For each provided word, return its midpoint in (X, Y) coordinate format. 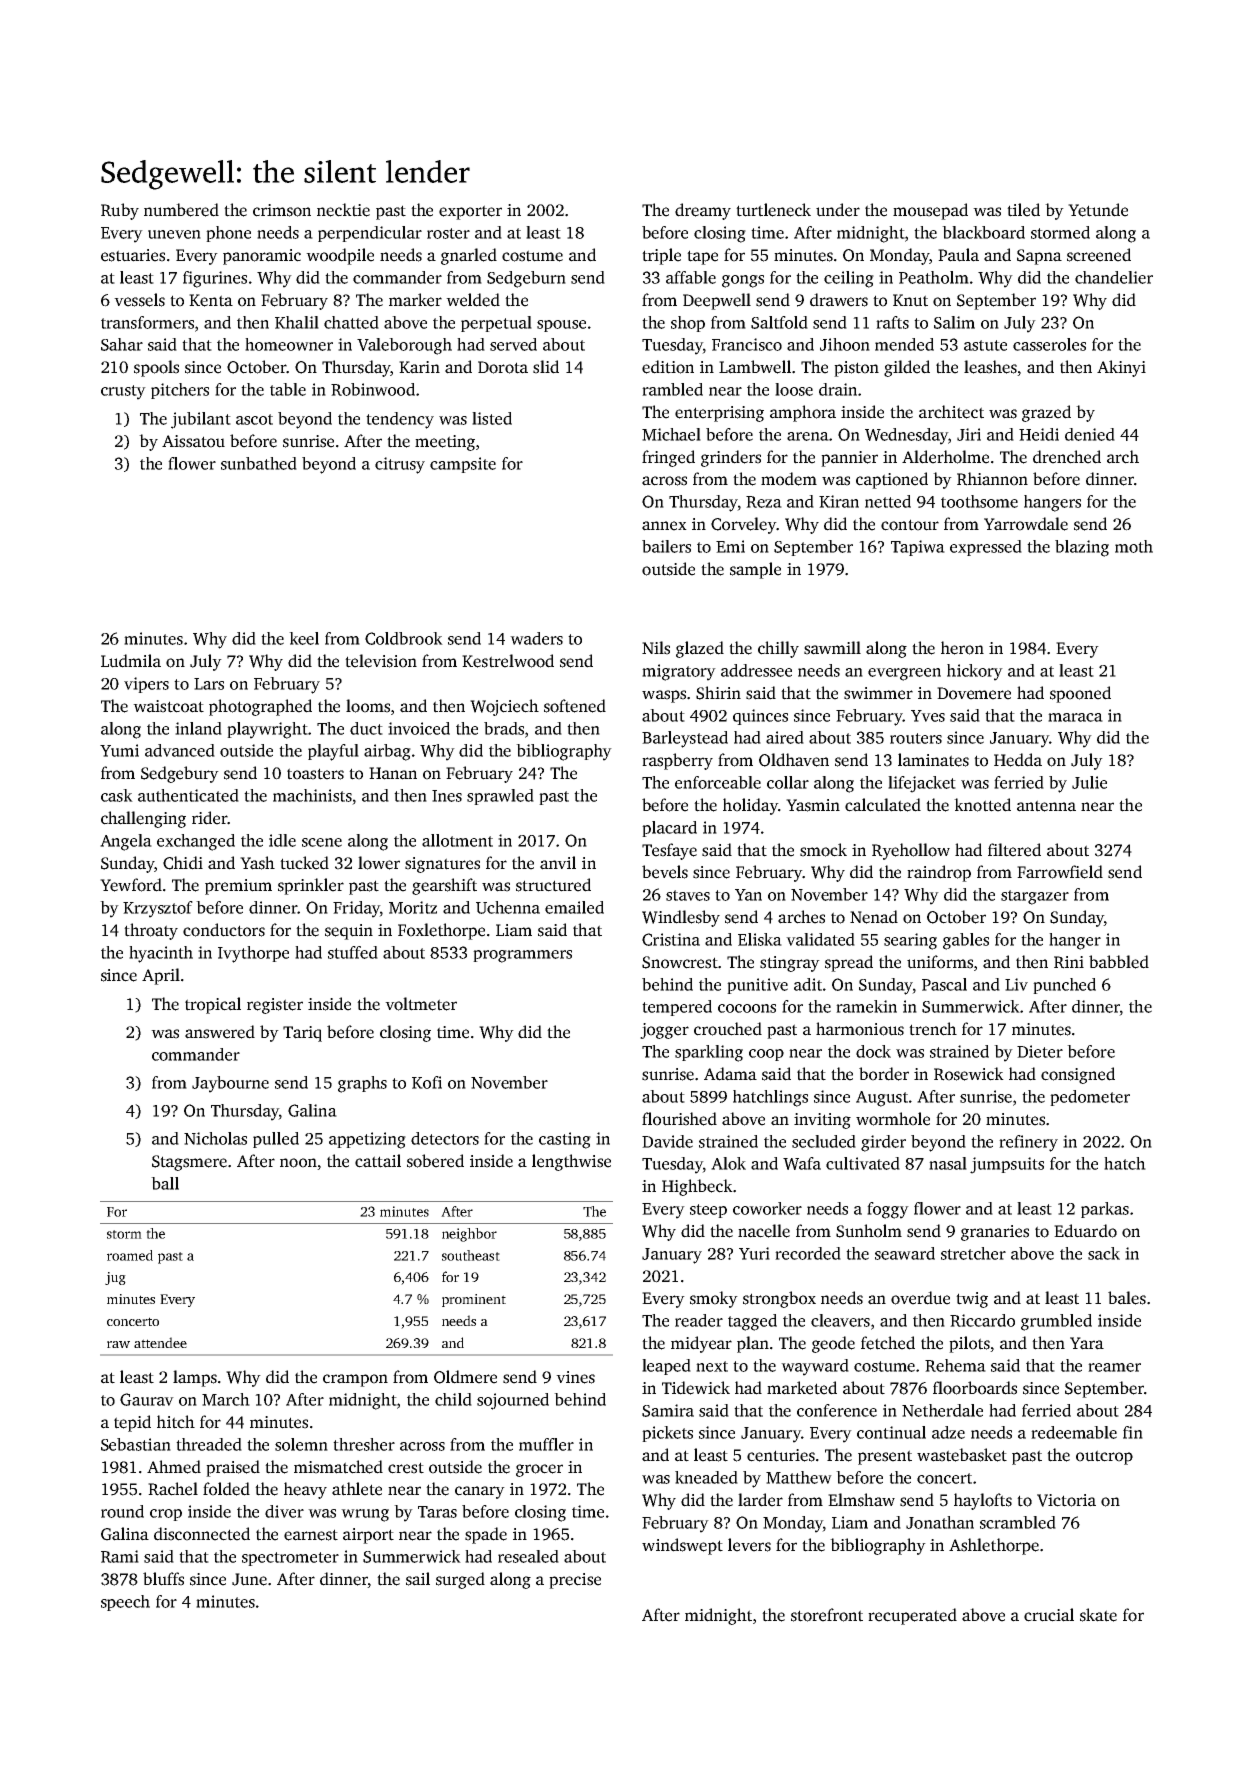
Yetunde (1098, 210)
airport (368, 1536)
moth (1134, 546)
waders (536, 638)
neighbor (469, 1235)
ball (165, 1183)
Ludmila (131, 661)
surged (460, 1580)
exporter (470, 212)
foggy (888, 1210)
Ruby (120, 211)
